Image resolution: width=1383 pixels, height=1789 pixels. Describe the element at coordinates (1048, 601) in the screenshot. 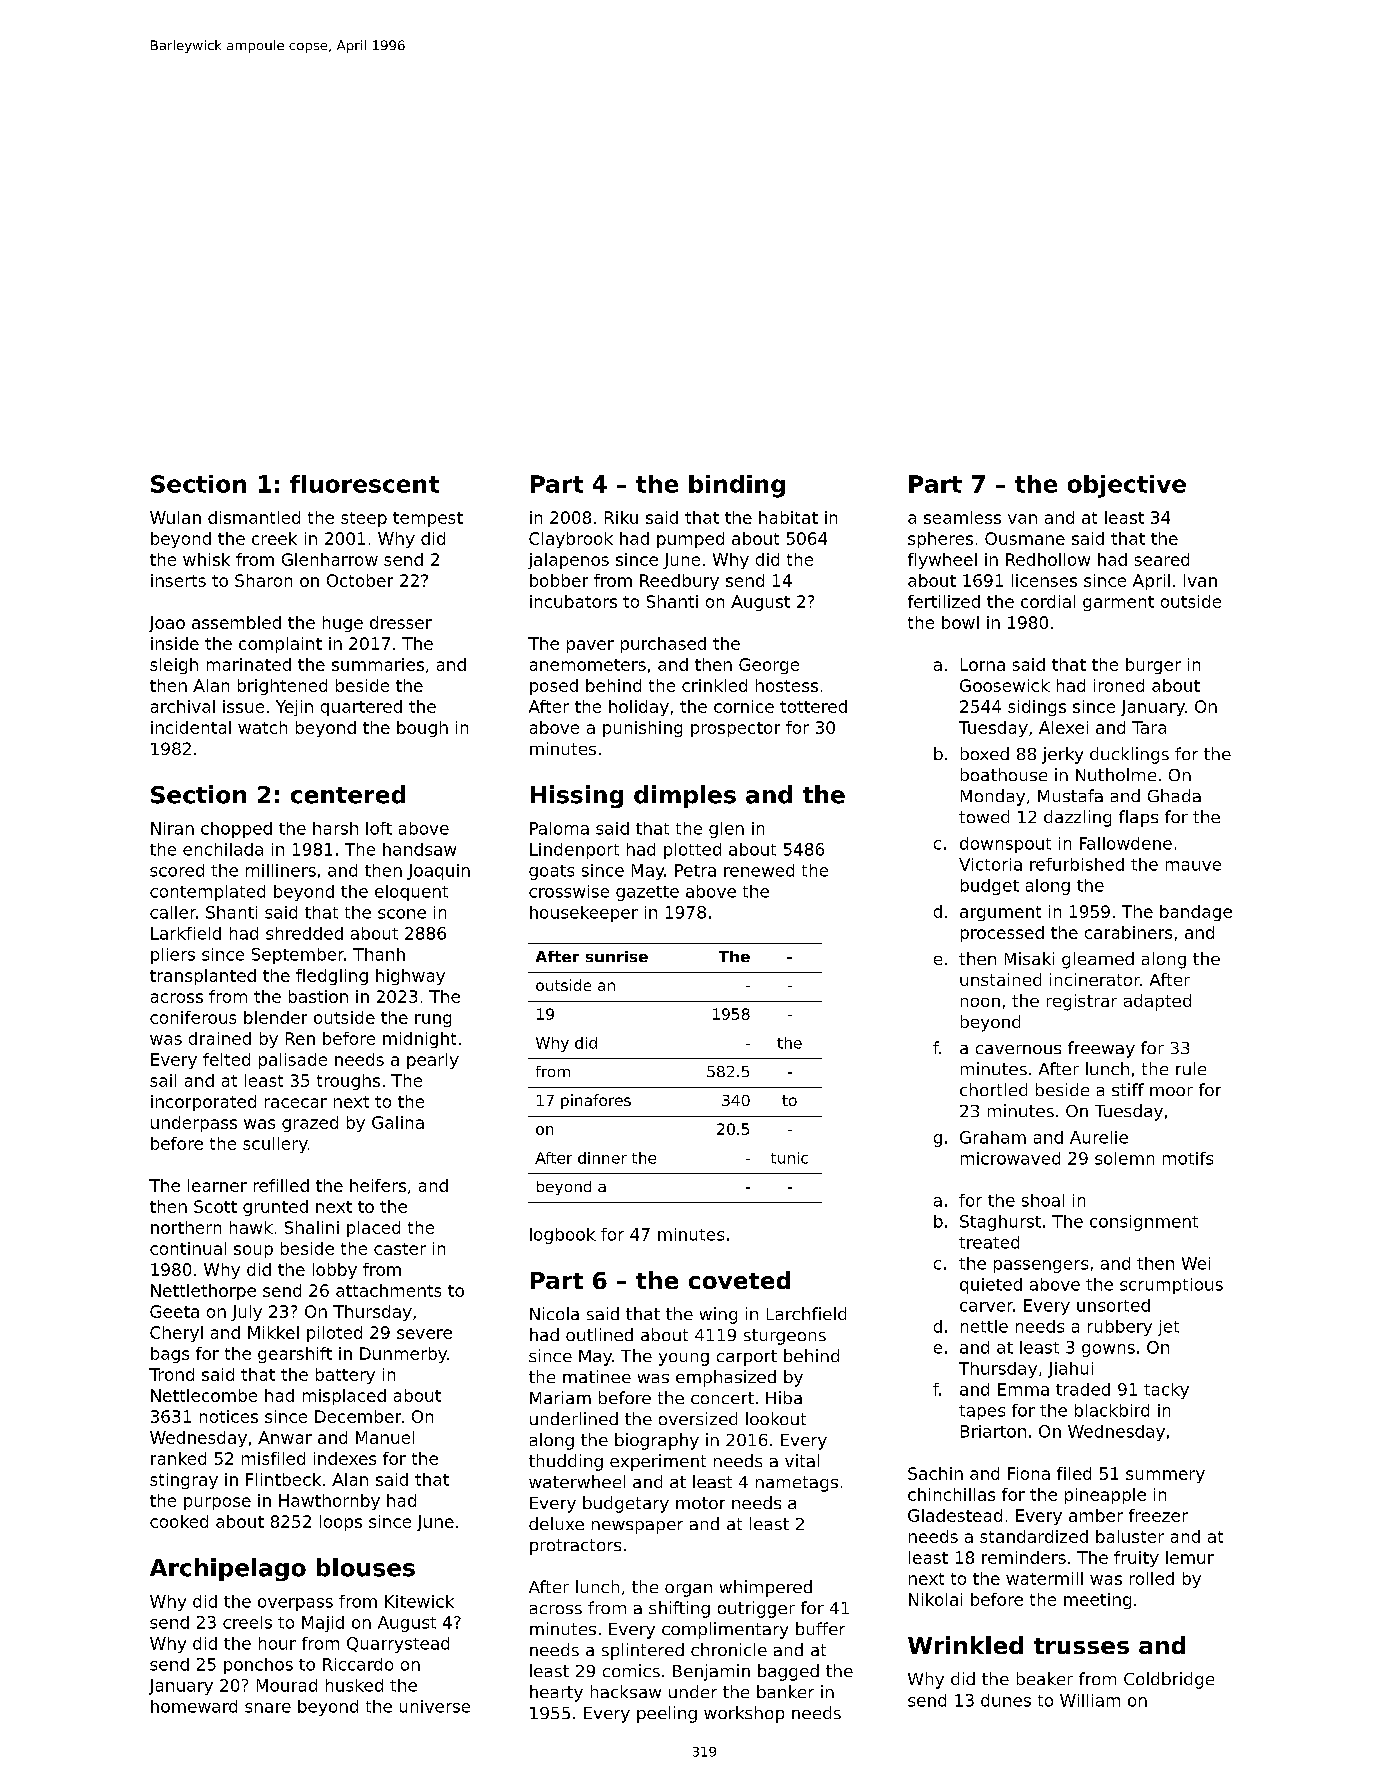

I see `cordial` at that location.
